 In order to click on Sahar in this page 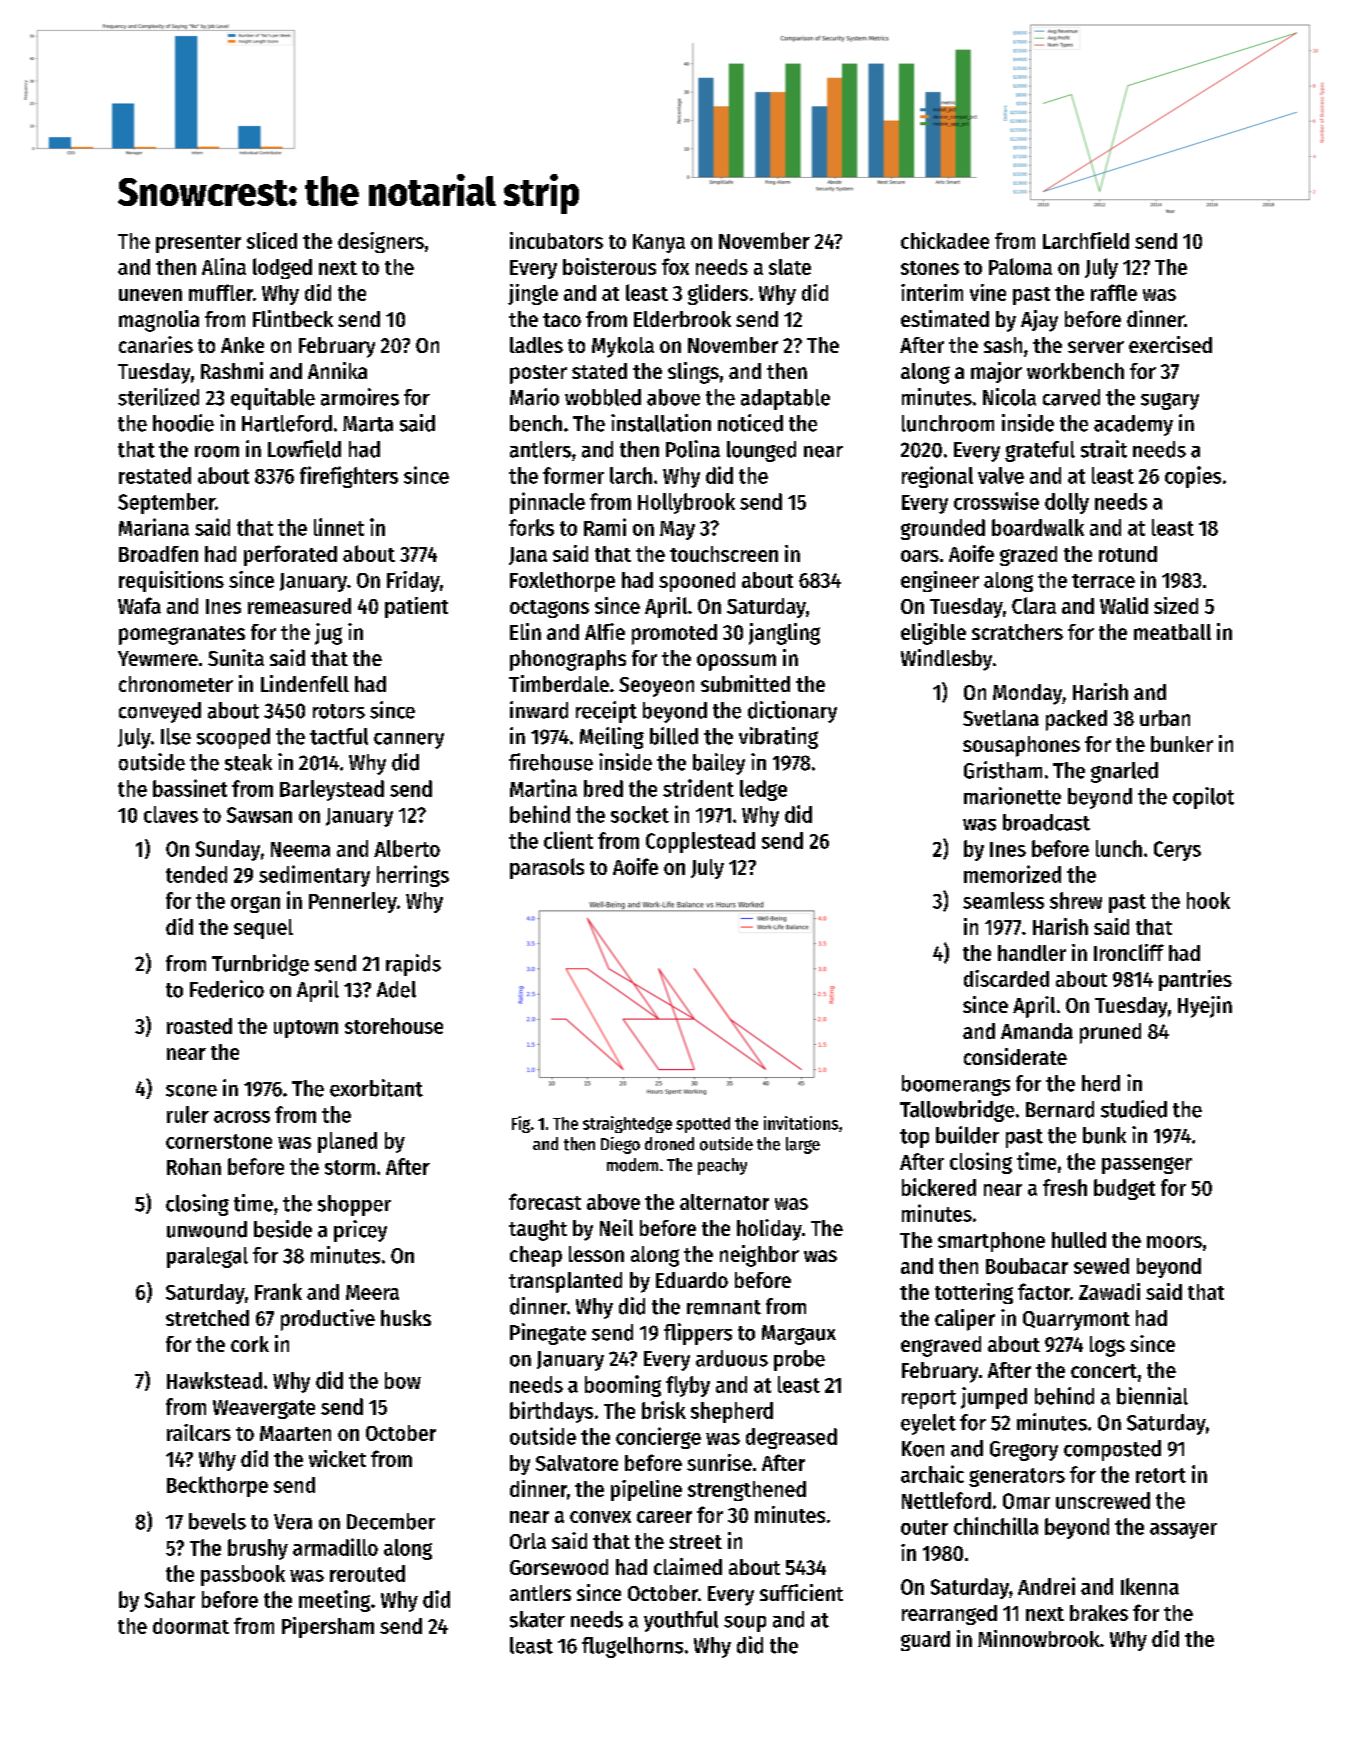, I will do `click(170, 1599)`.
